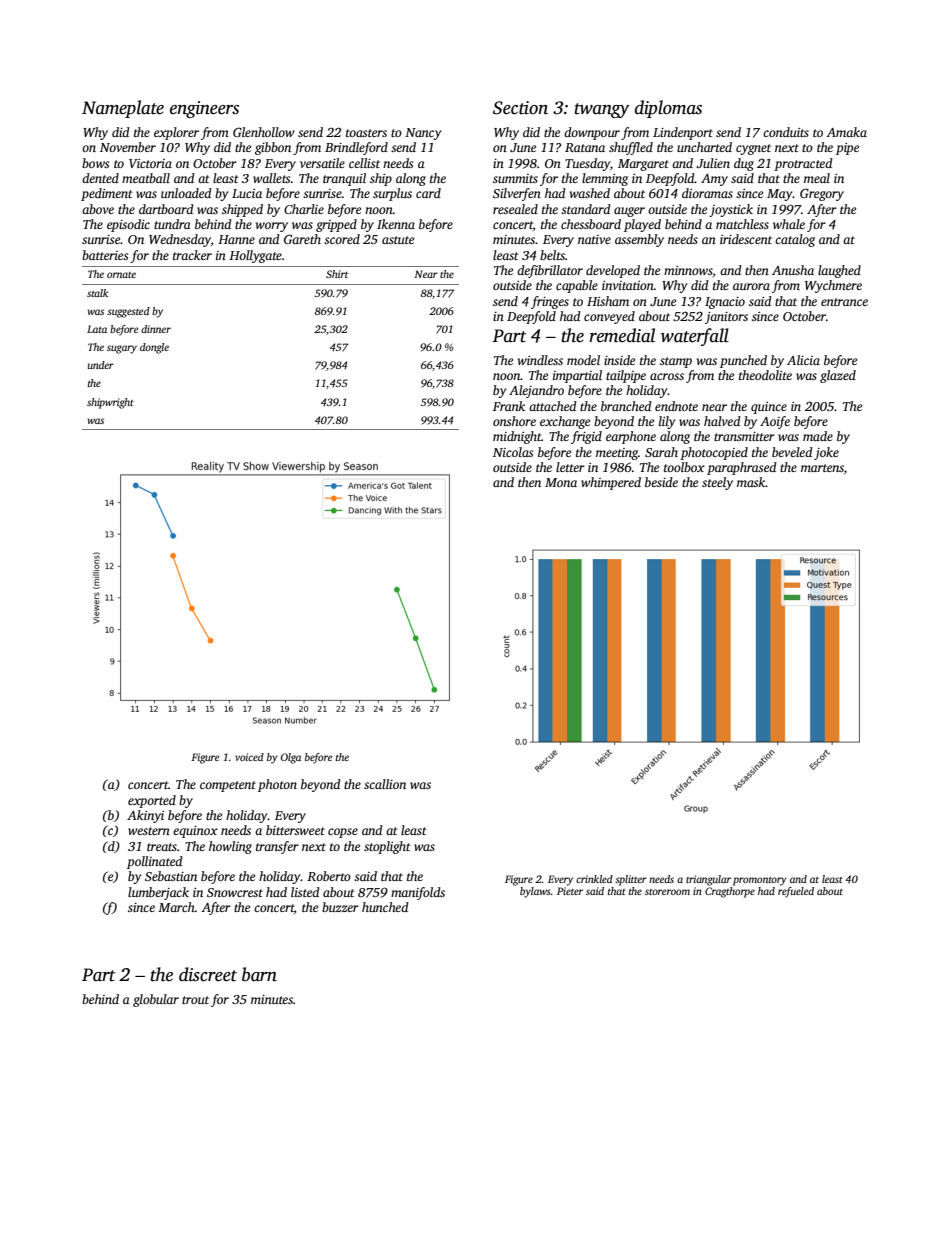 The width and height of the image is (952, 1233). Describe the element at coordinates (152, 801) in the image. I see `exported` at that location.
